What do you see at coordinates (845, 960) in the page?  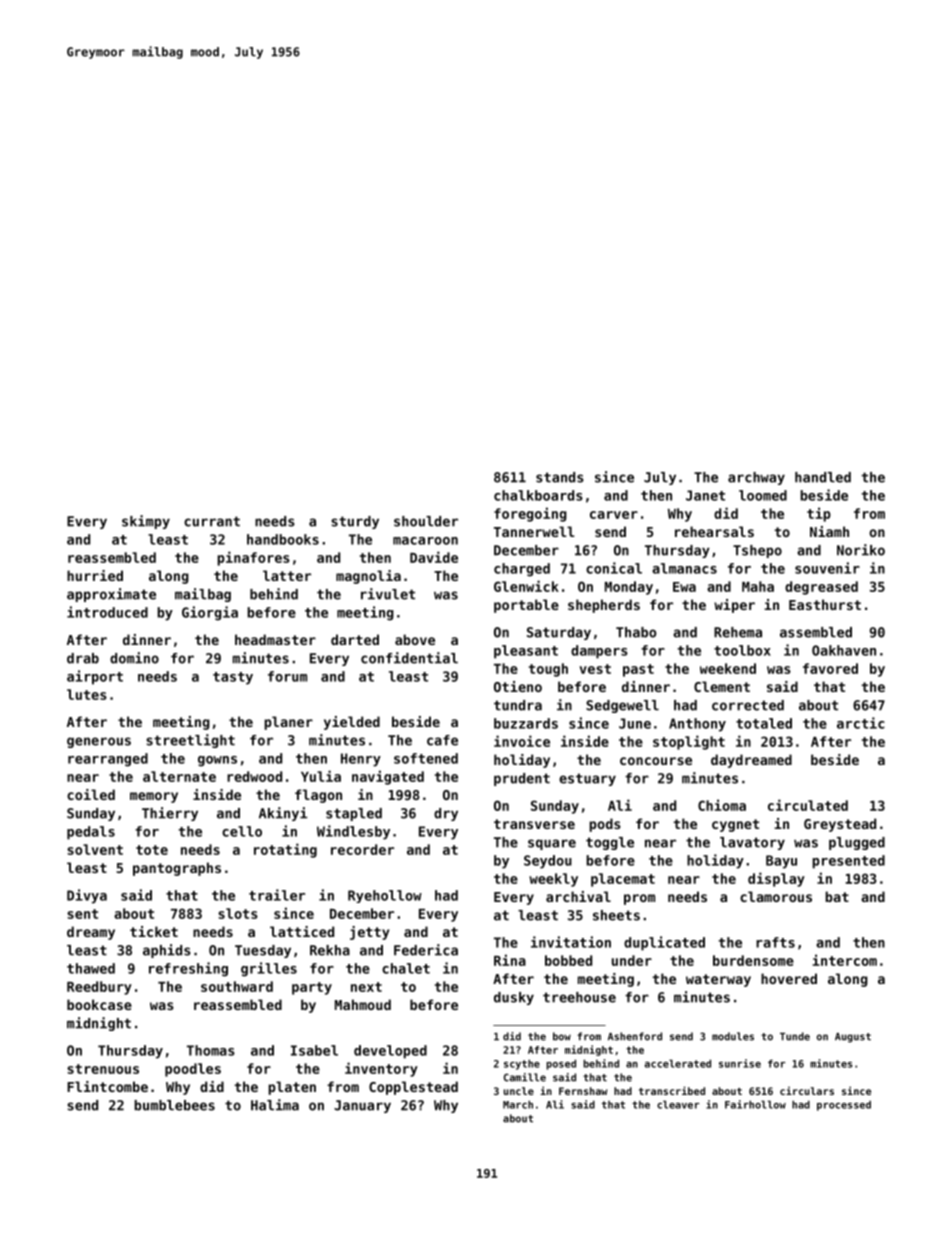 I see `intercom` at bounding box center [845, 960].
